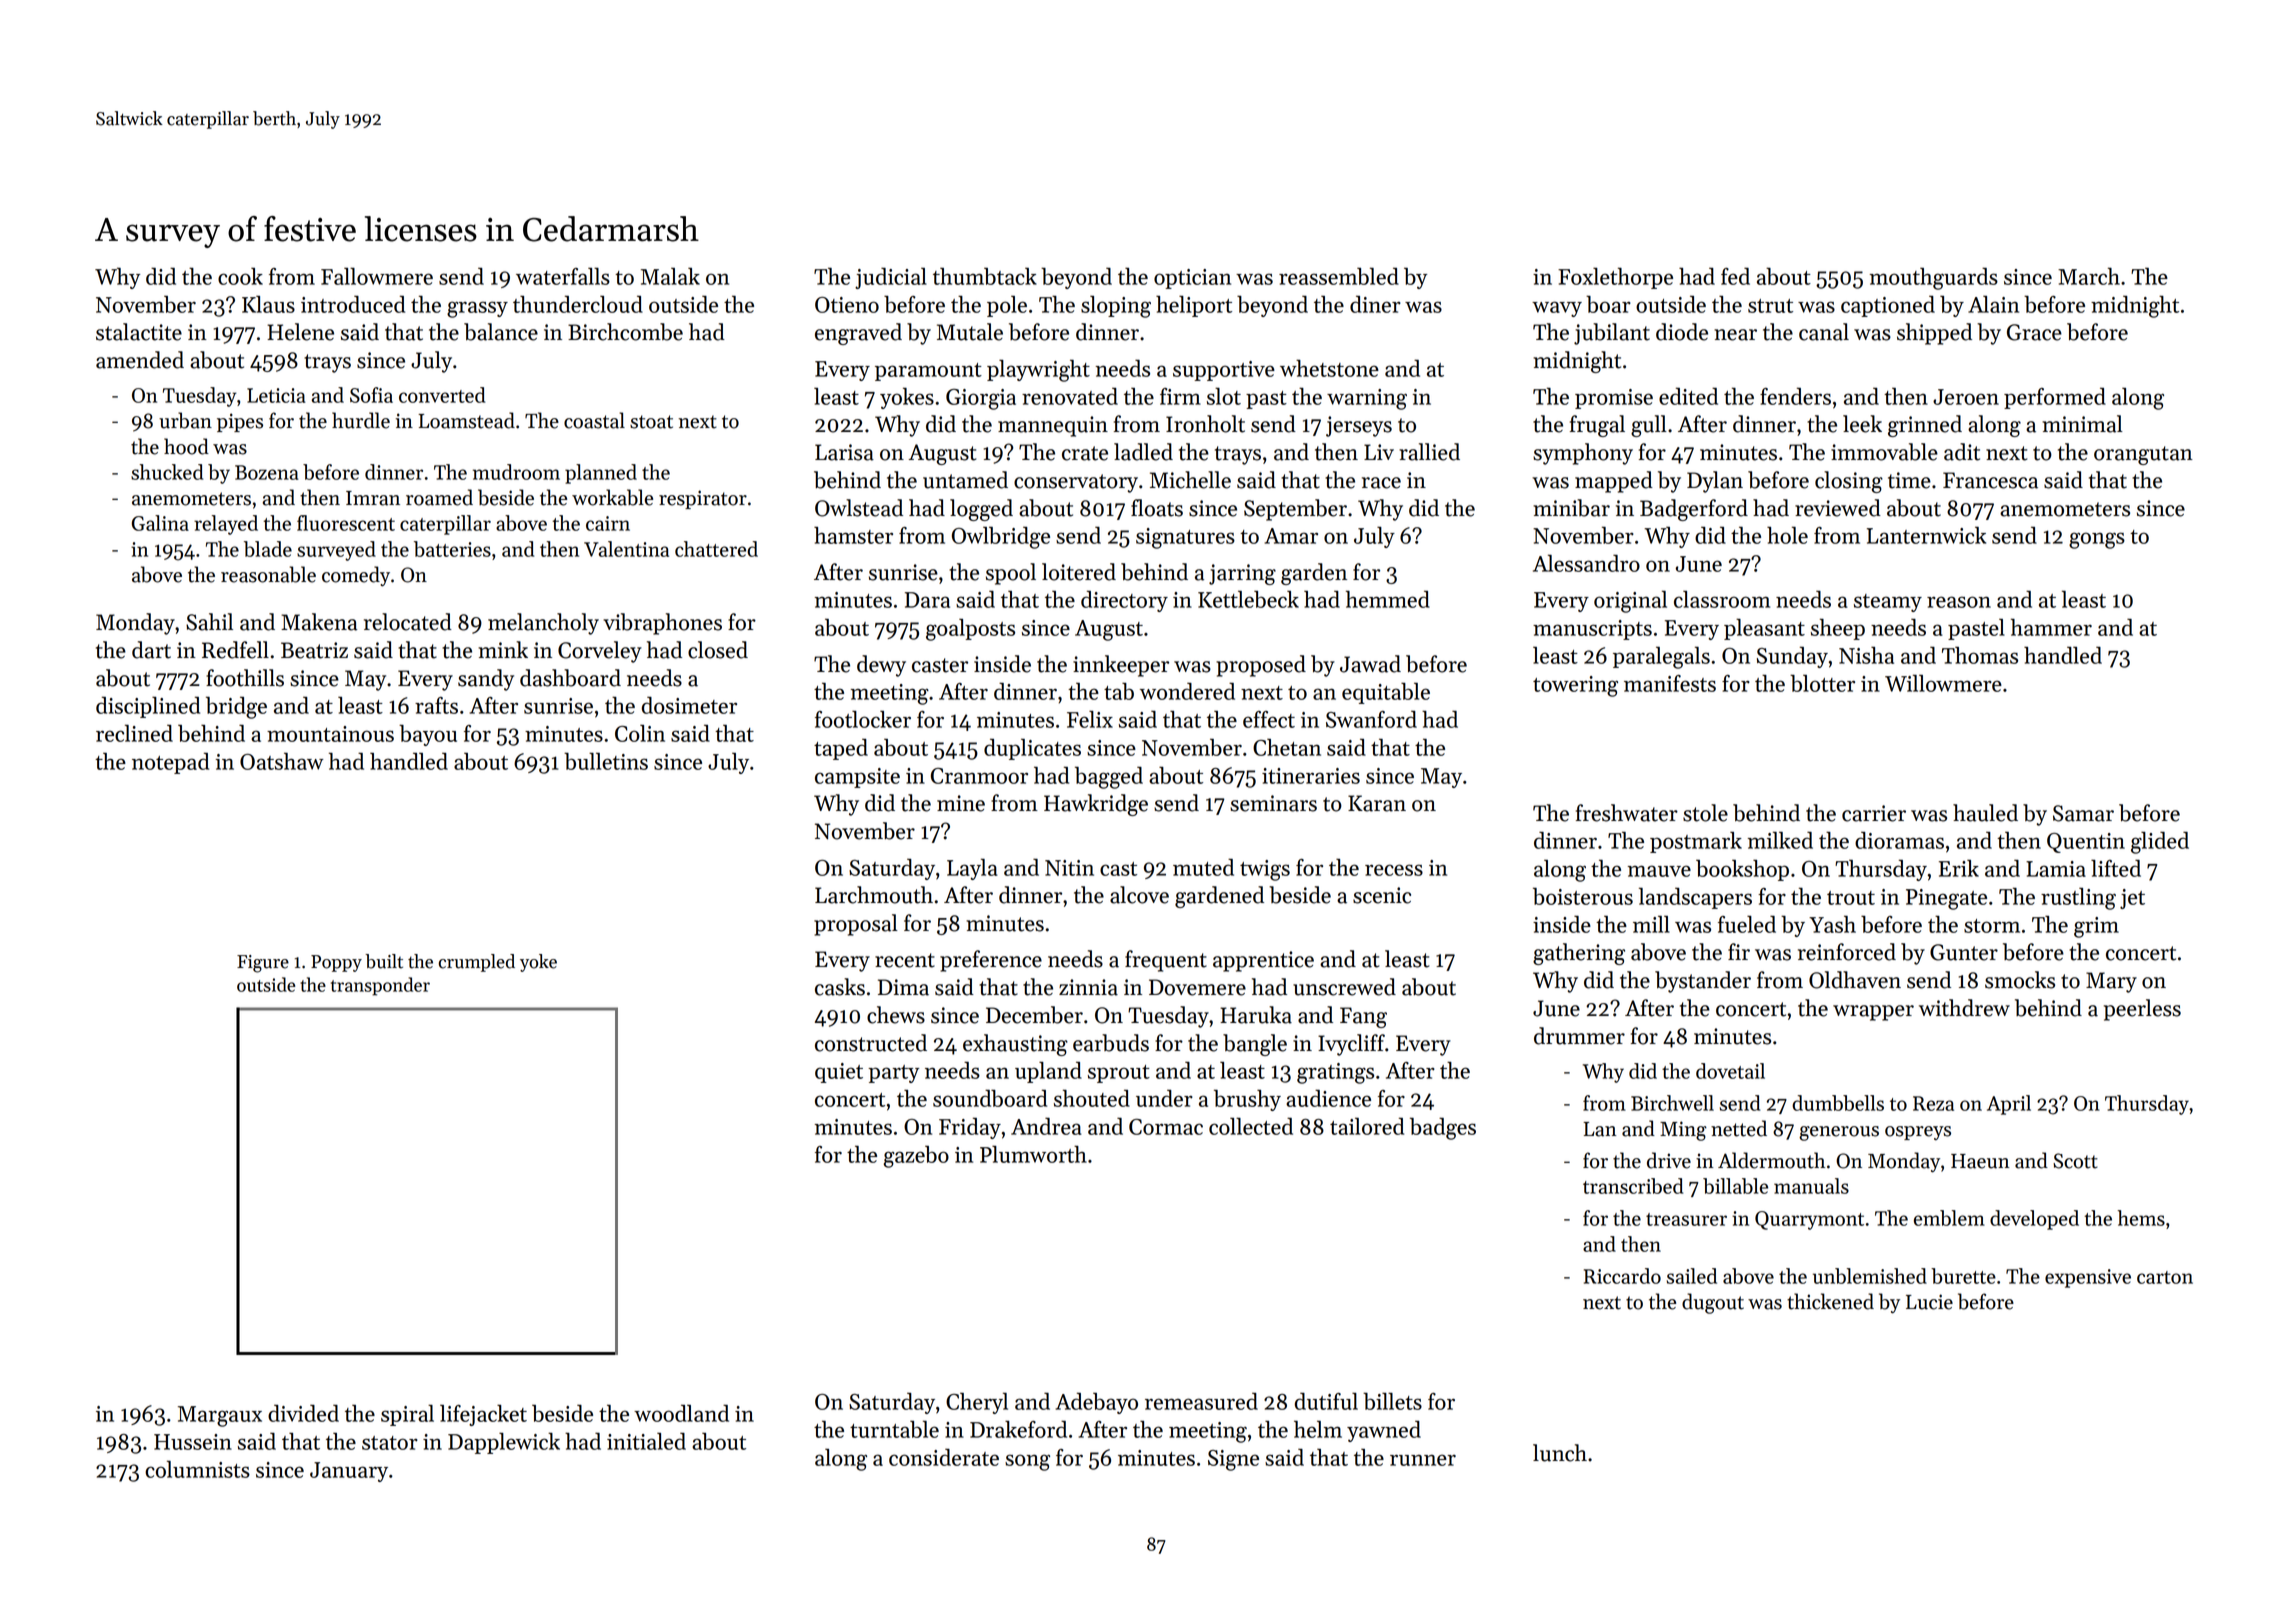 The height and width of the screenshot is (1620, 2292). What do you see at coordinates (563, 276) in the screenshot?
I see `waterfalls` at bounding box center [563, 276].
